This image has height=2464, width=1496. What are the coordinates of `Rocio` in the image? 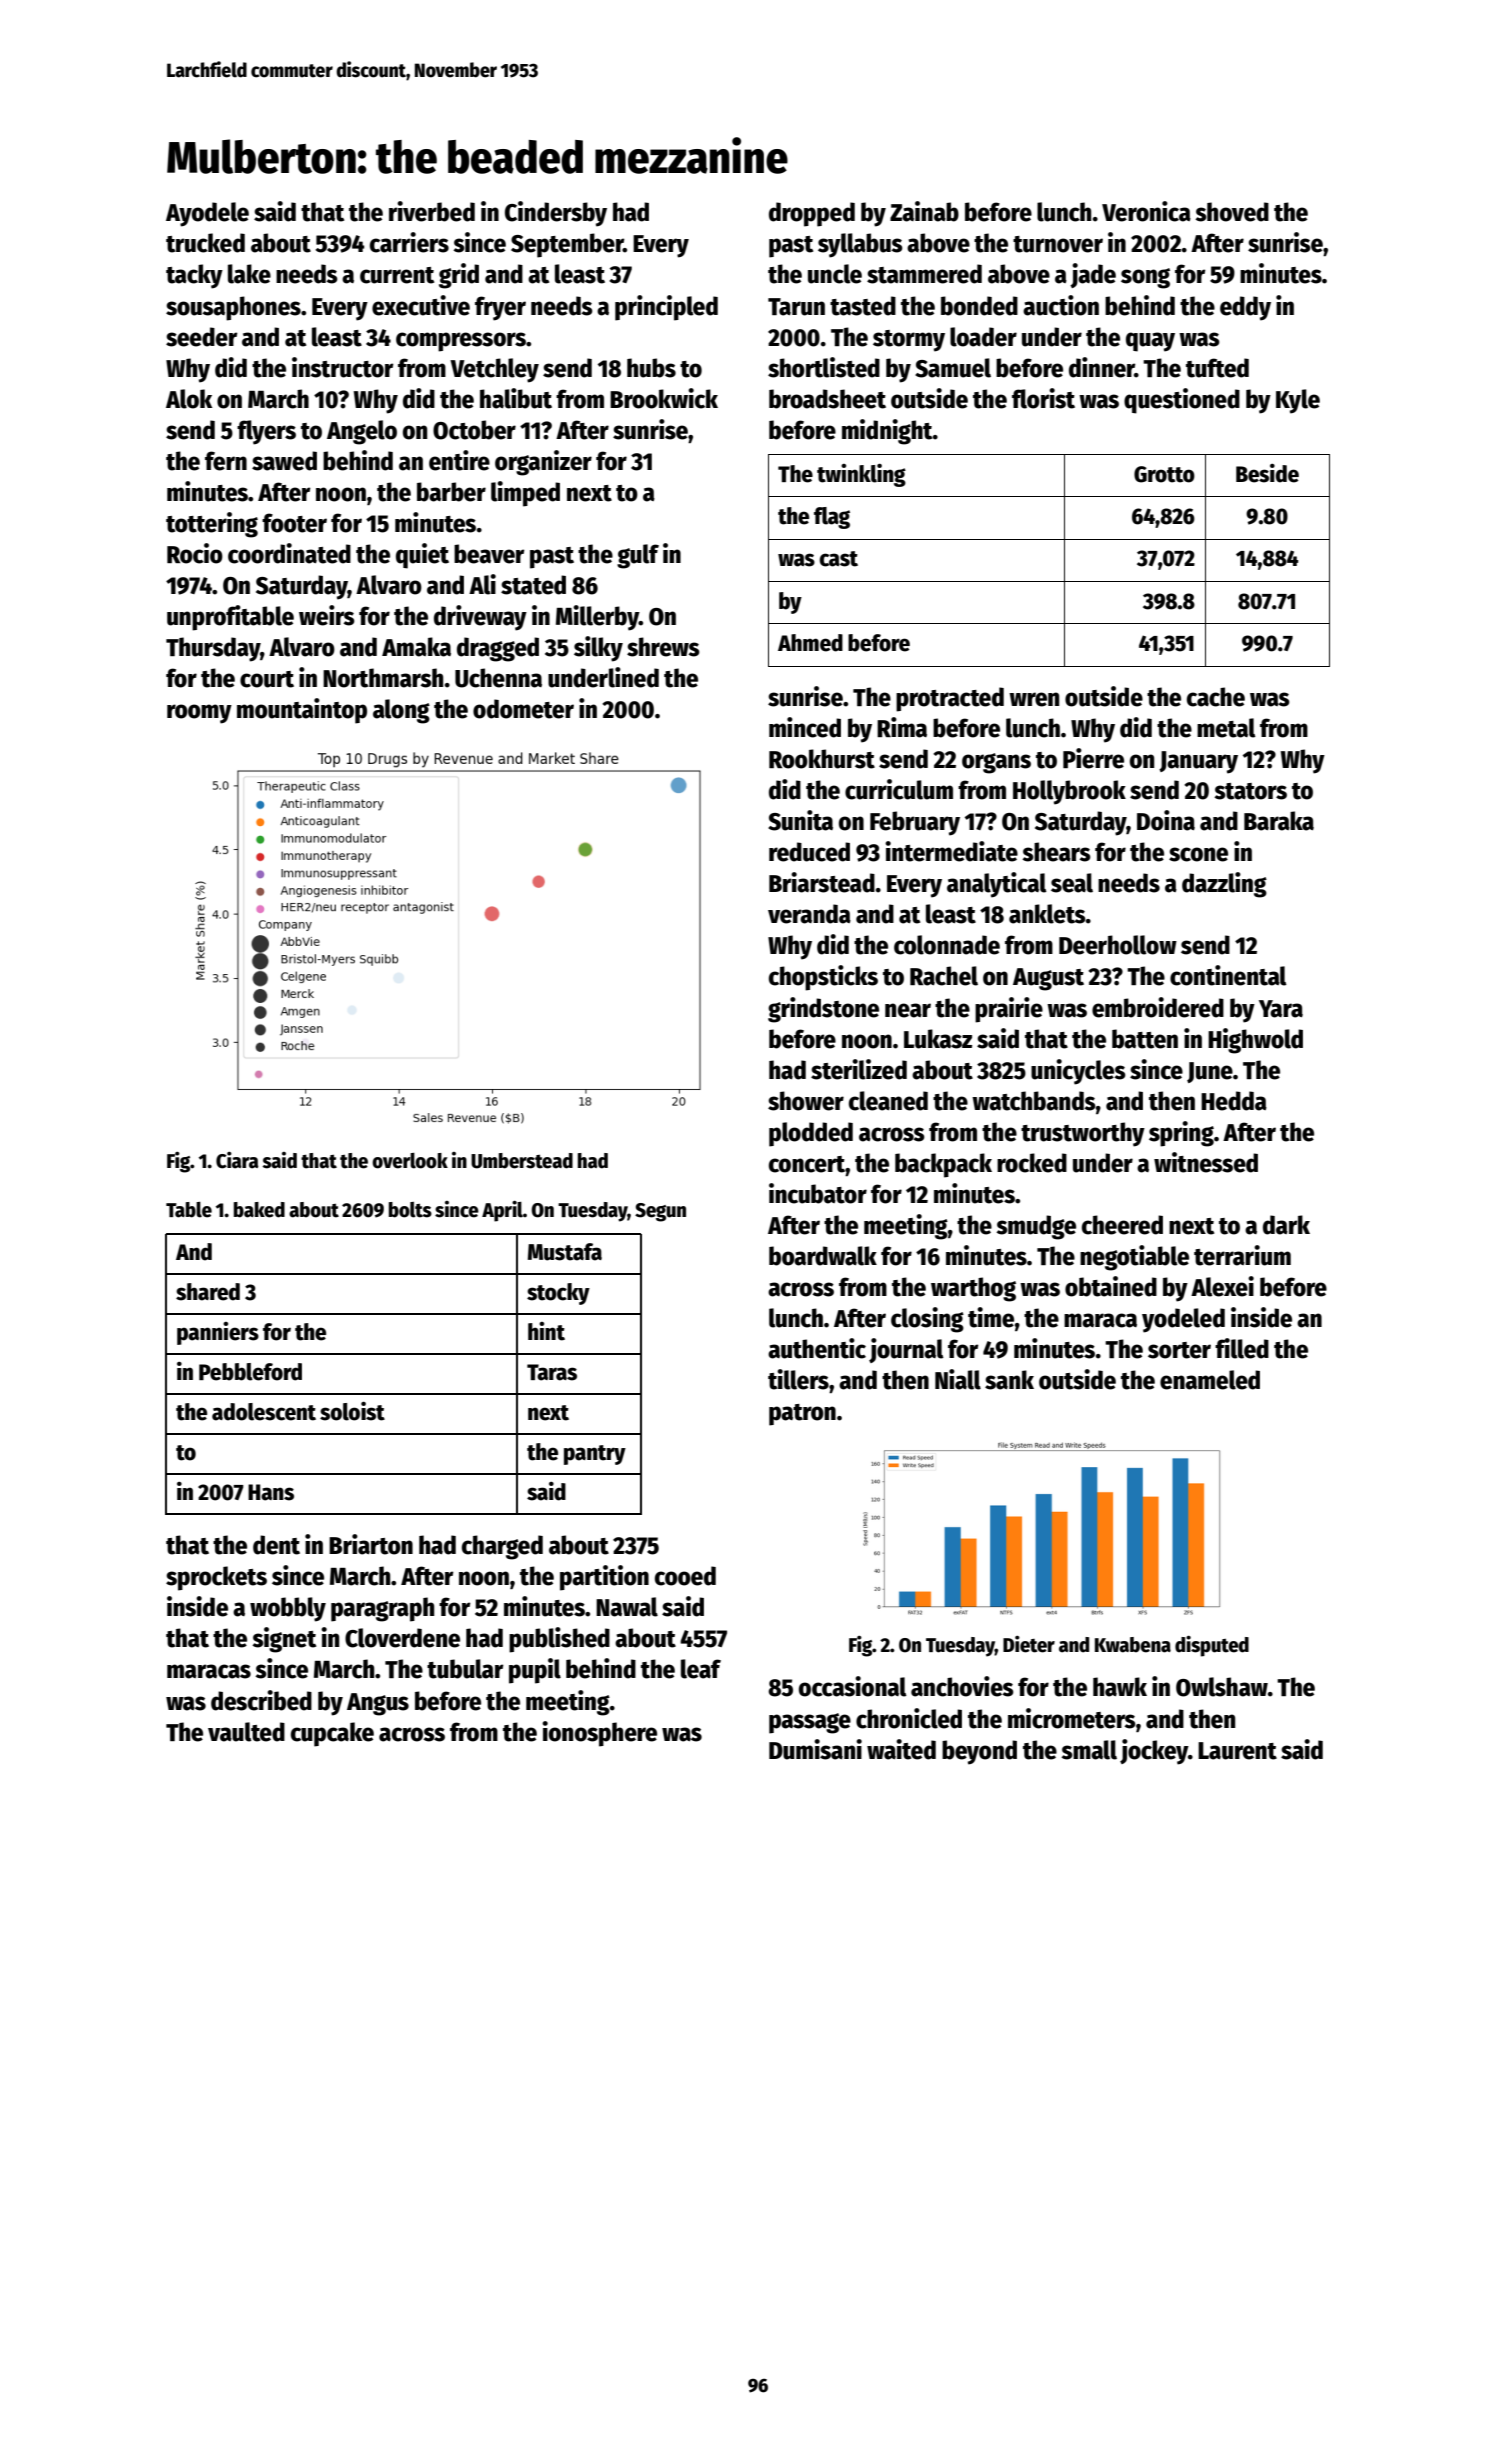 It's located at (195, 553).
